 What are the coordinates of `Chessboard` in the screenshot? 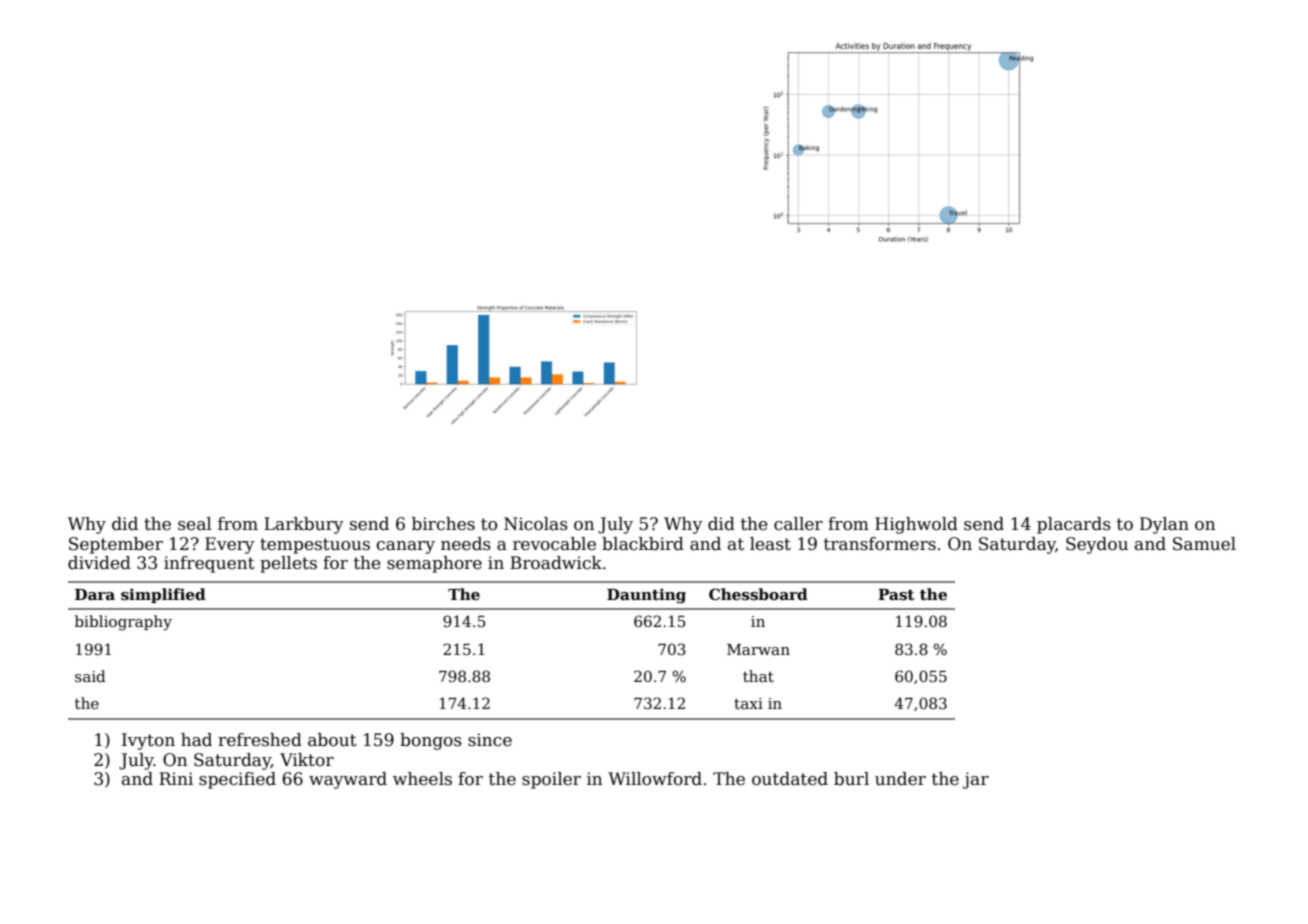 It's located at (758, 594).
